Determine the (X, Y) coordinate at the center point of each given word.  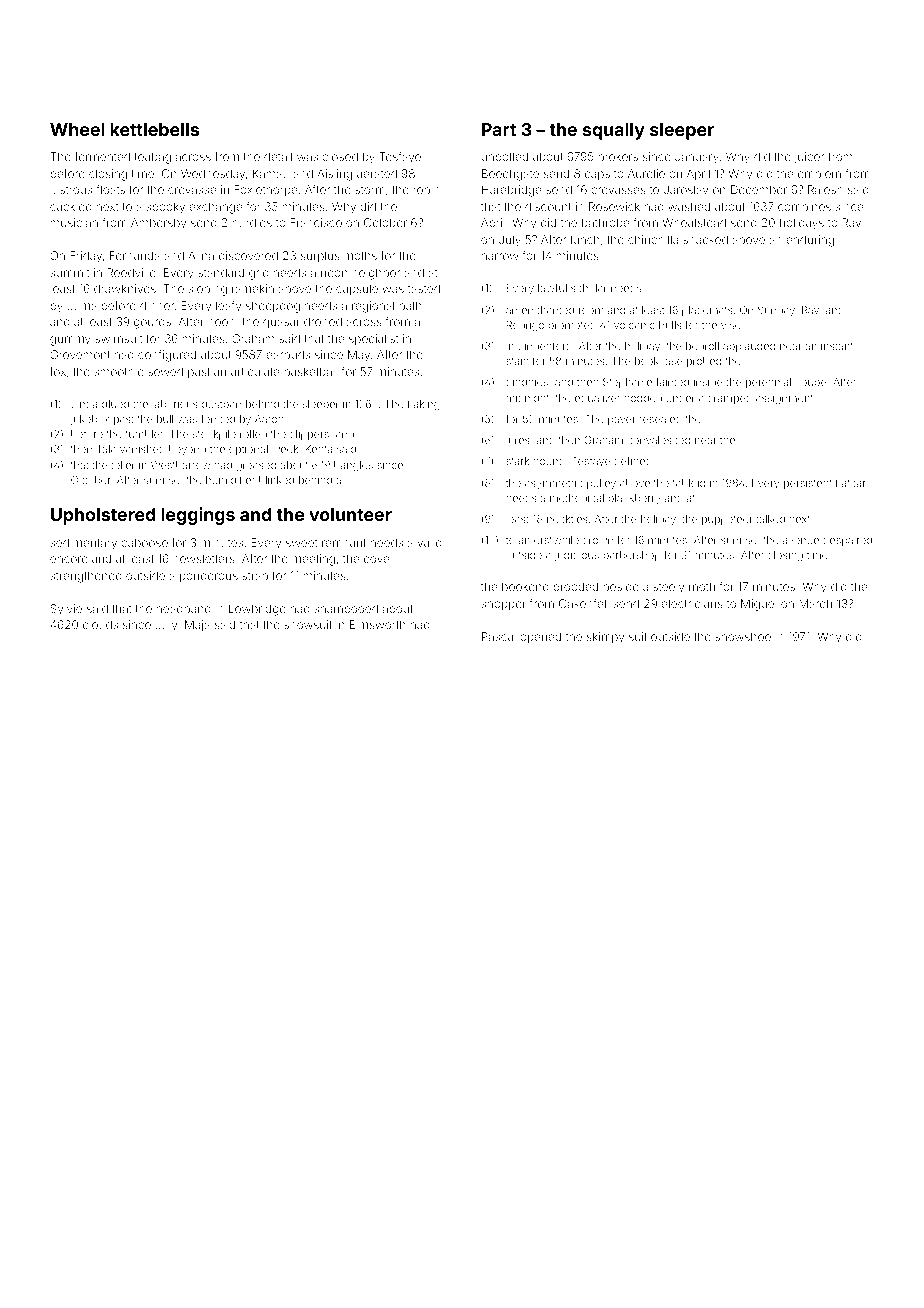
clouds (100, 624)
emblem (819, 173)
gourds (152, 323)
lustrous (71, 189)
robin (427, 189)
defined (633, 460)
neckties (567, 519)
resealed (660, 419)
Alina (201, 255)
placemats (707, 311)
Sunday (776, 311)
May (359, 356)
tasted (424, 288)
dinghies (527, 383)
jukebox (90, 420)
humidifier (230, 479)
